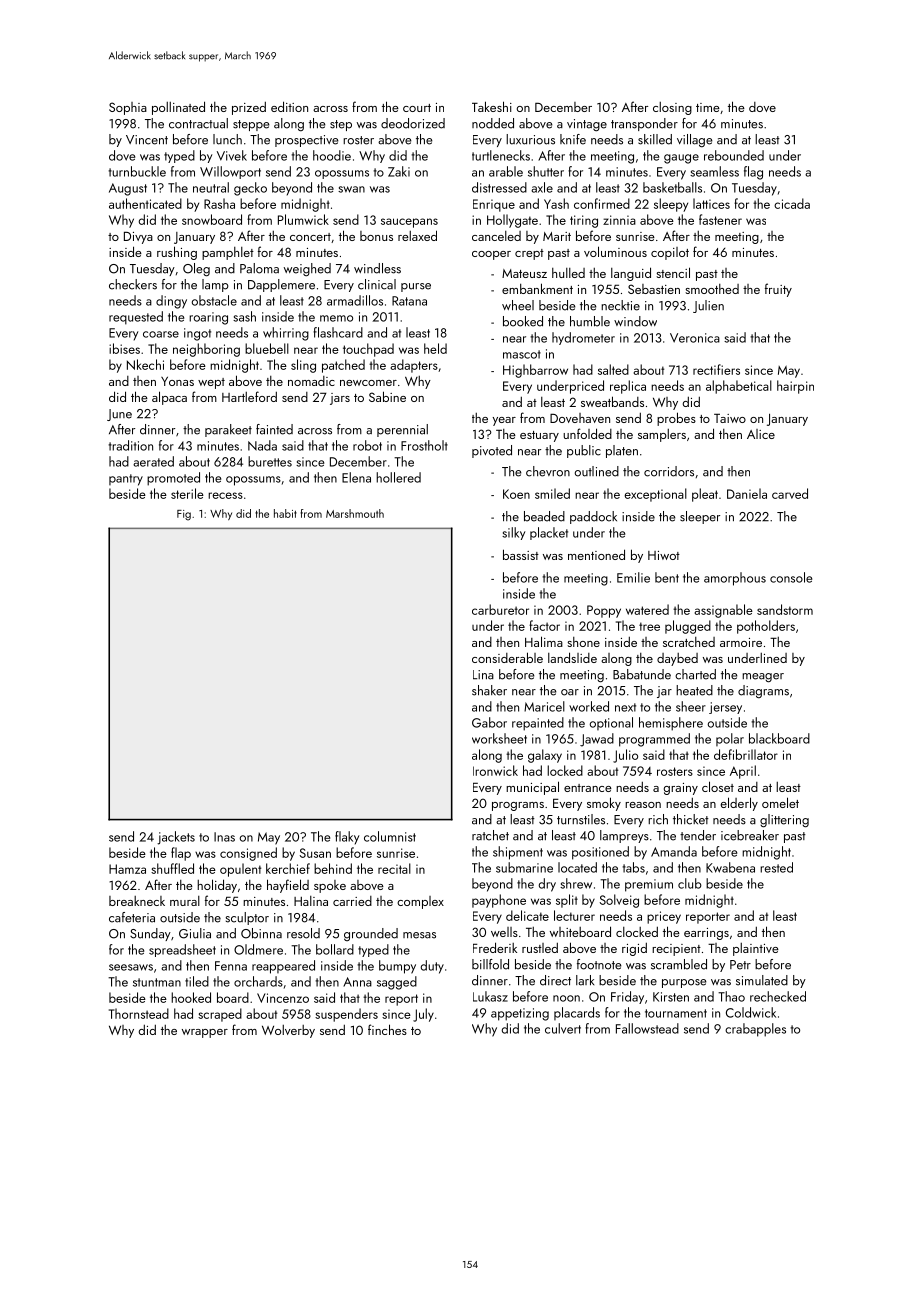 The image size is (924, 1308). Describe the element at coordinates (518, 305) in the screenshot. I see `wheel` at that location.
